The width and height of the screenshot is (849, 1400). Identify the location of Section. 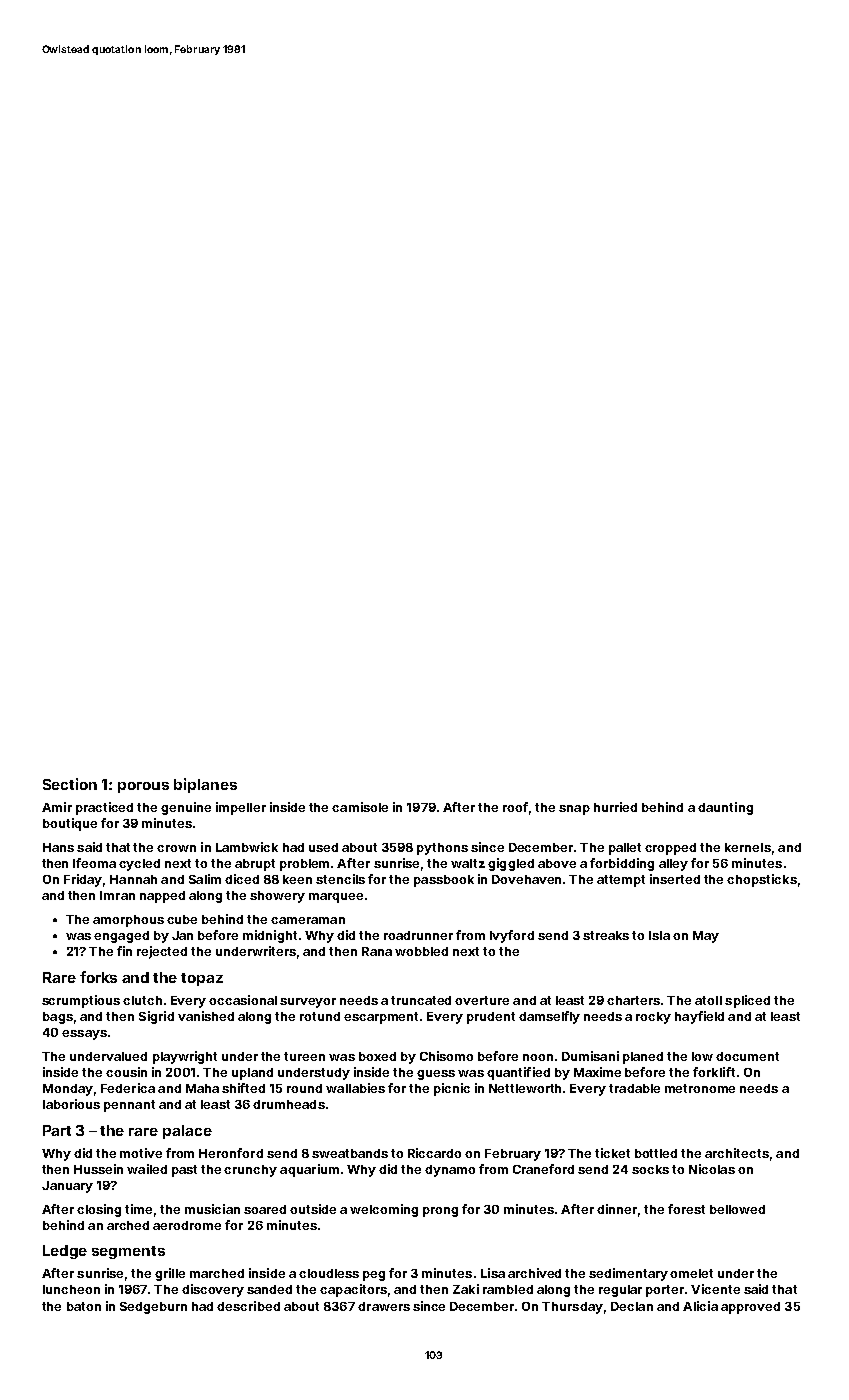
(70, 784).
